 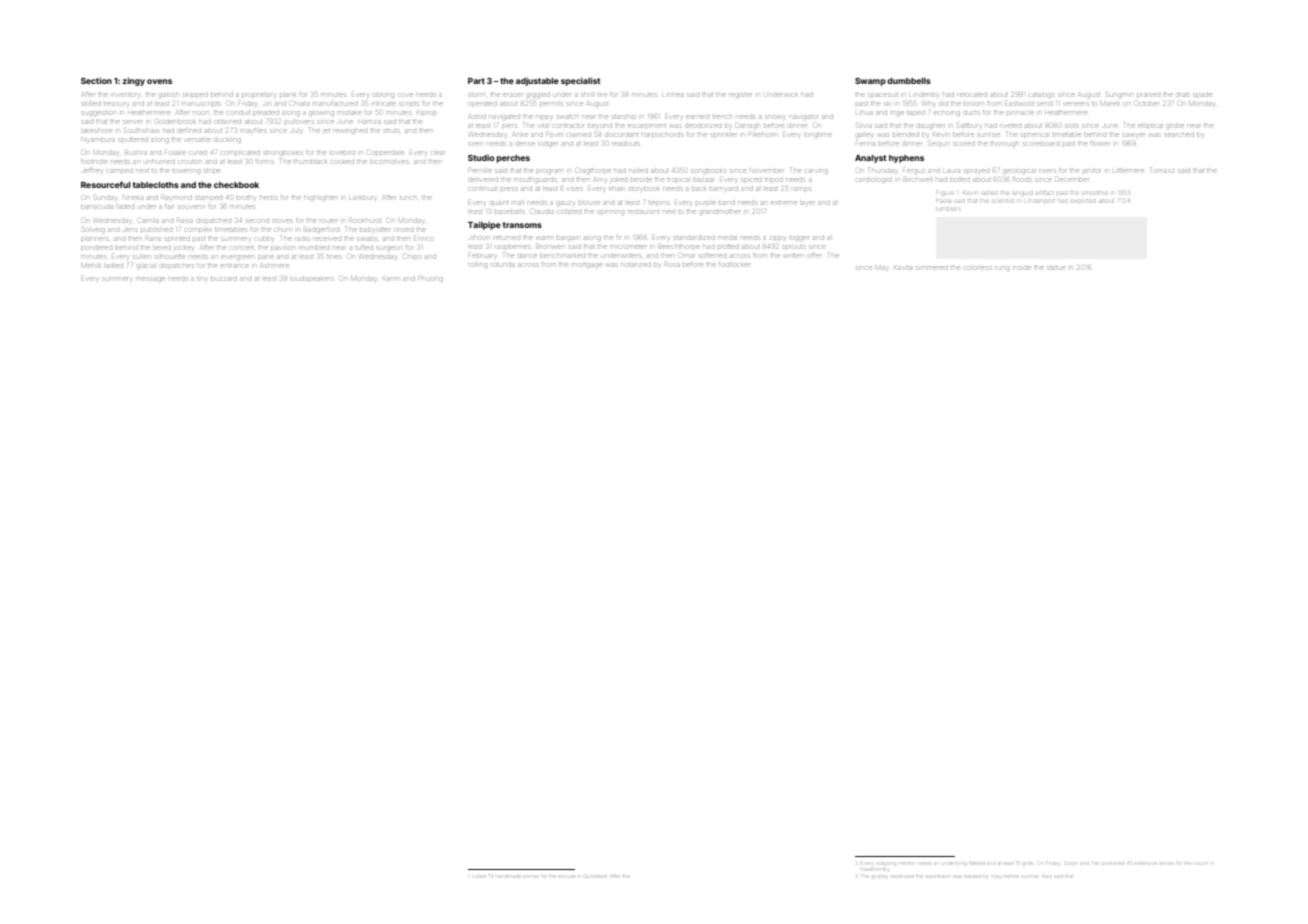 What do you see at coordinates (96, 80) in the page?
I see `Section` at bounding box center [96, 80].
